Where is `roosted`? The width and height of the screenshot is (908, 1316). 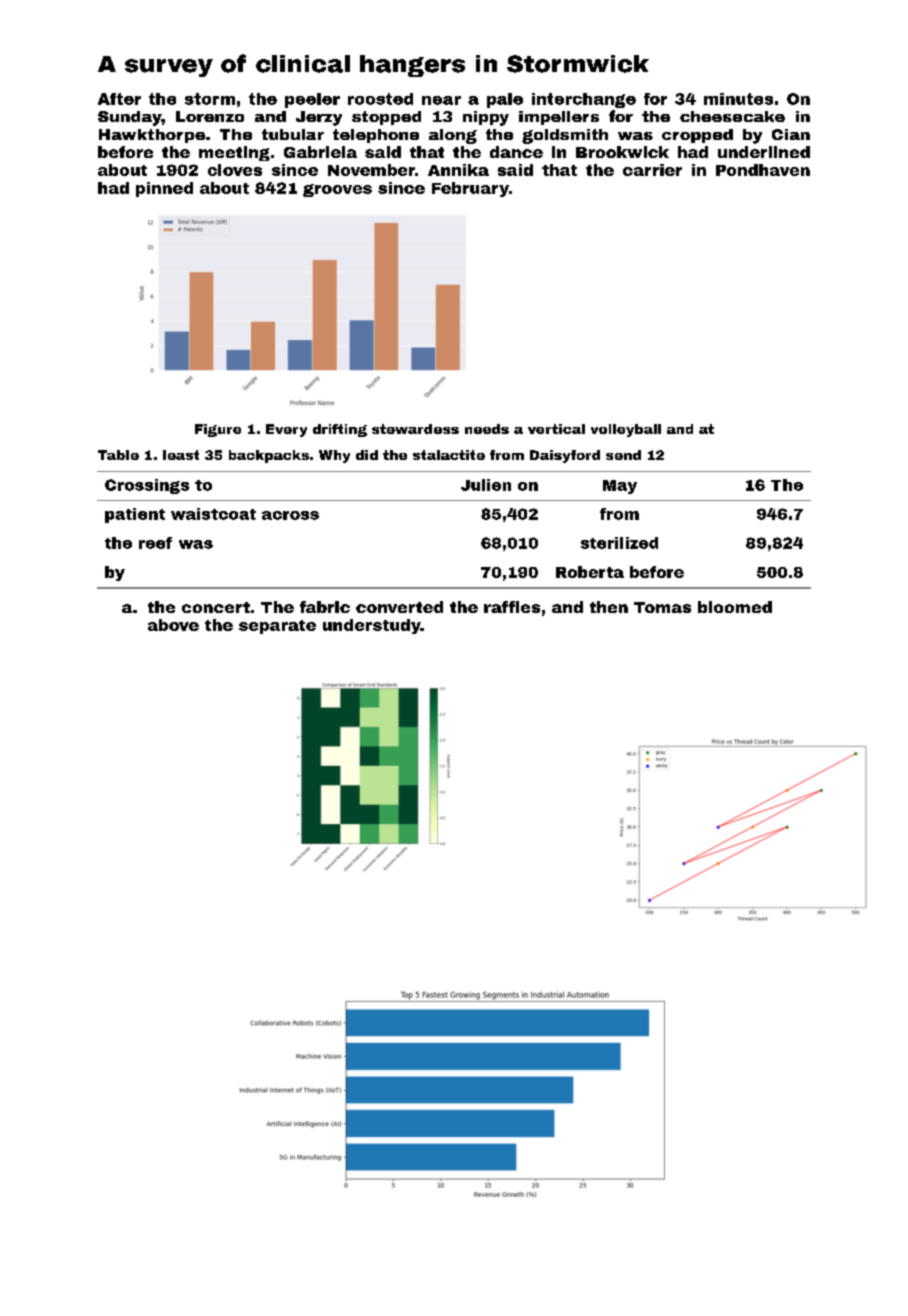 roosted is located at coordinates (380, 99).
